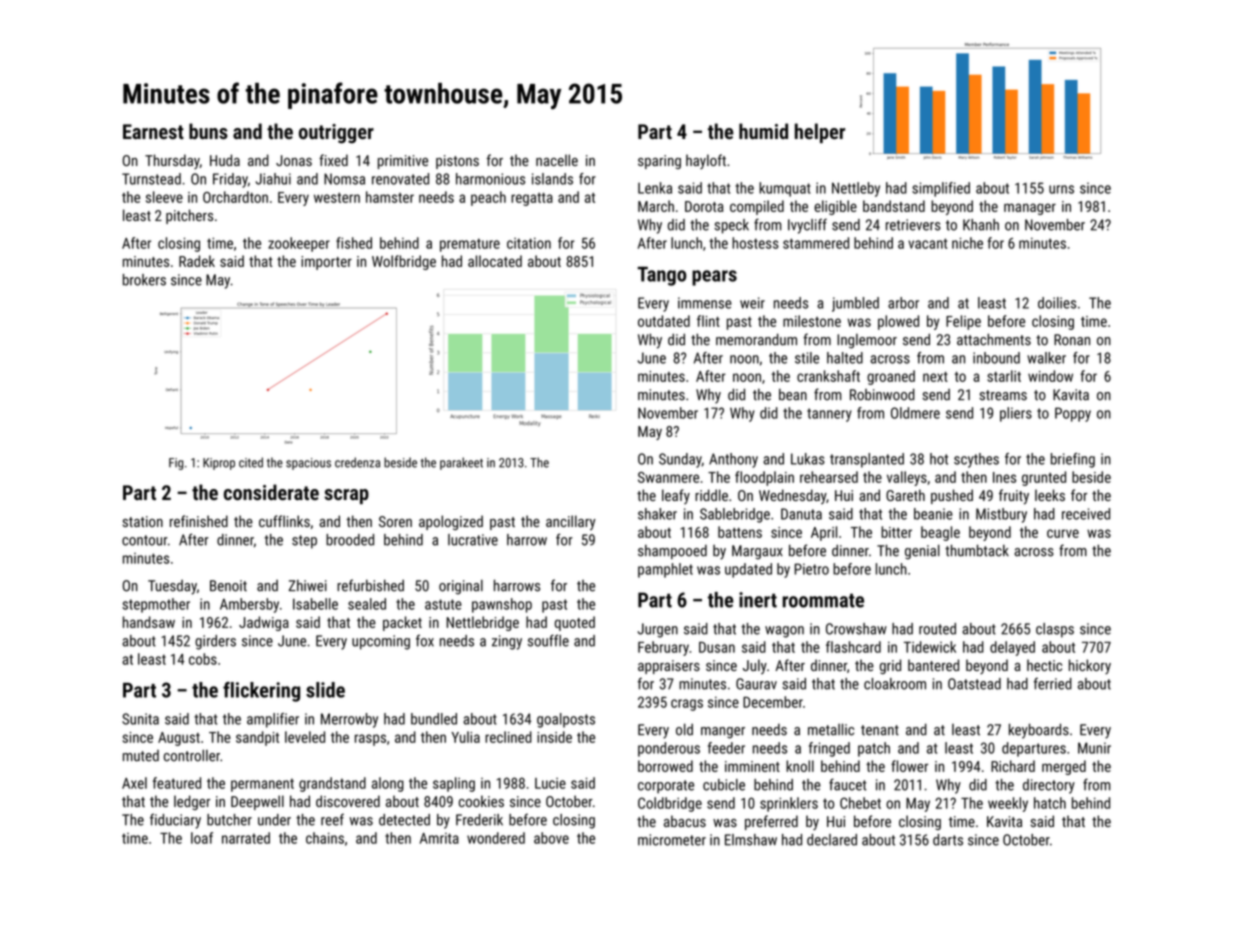 This document has width=1233, height=952. Describe the element at coordinates (751, 840) in the document. I see `Elmshaw` at that location.
